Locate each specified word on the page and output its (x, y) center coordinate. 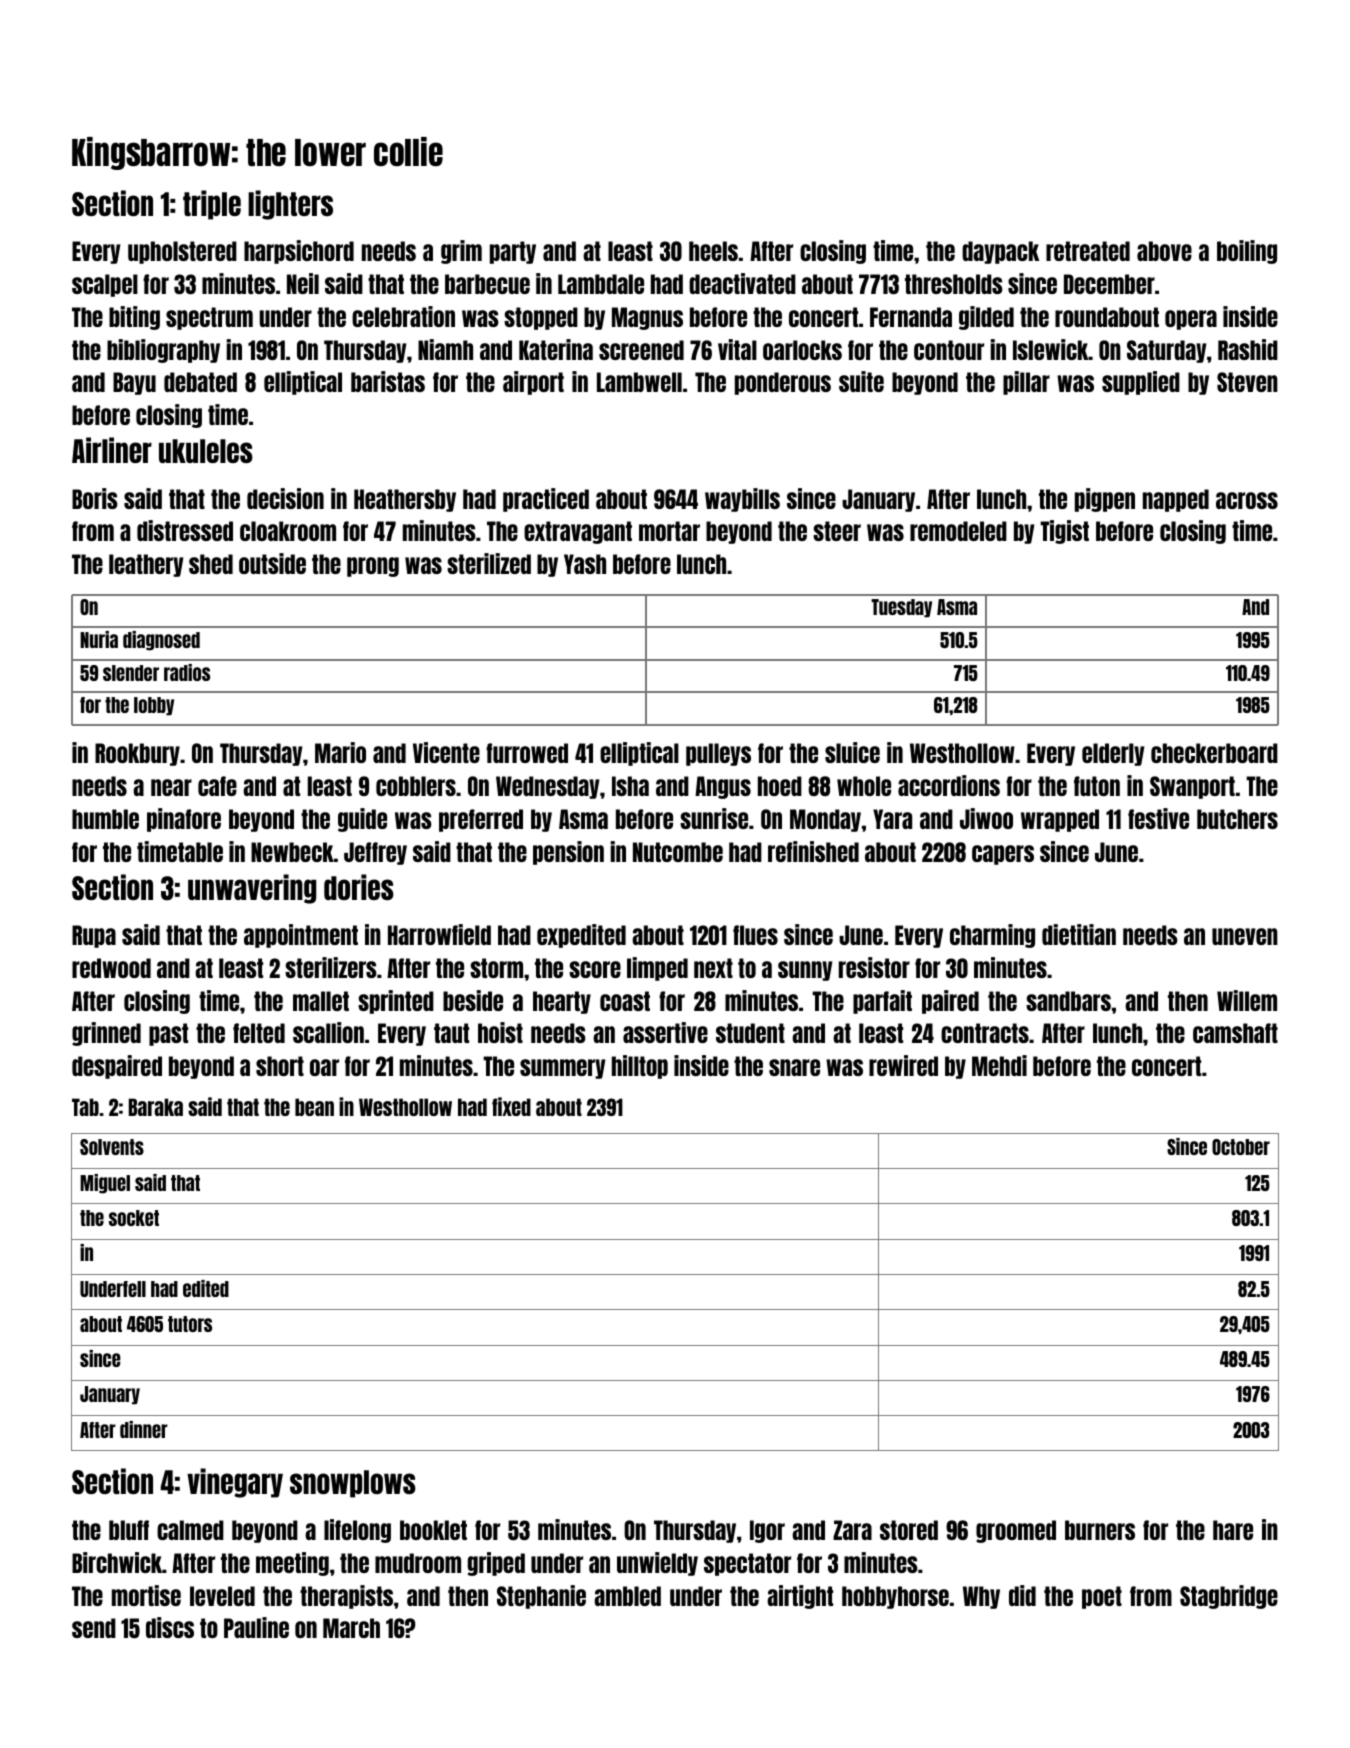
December (1109, 284)
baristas (388, 381)
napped (1176, 500)
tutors (190, 1324)
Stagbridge (1229, 1597)
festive (1158, 818)
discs (170, 1627)
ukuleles (206, 451)
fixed (511, 1106)
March (351, 1628)
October (1241, 1147)
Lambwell (639, 382)
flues (755, 935)
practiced (546, 500)
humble (105, 819)
